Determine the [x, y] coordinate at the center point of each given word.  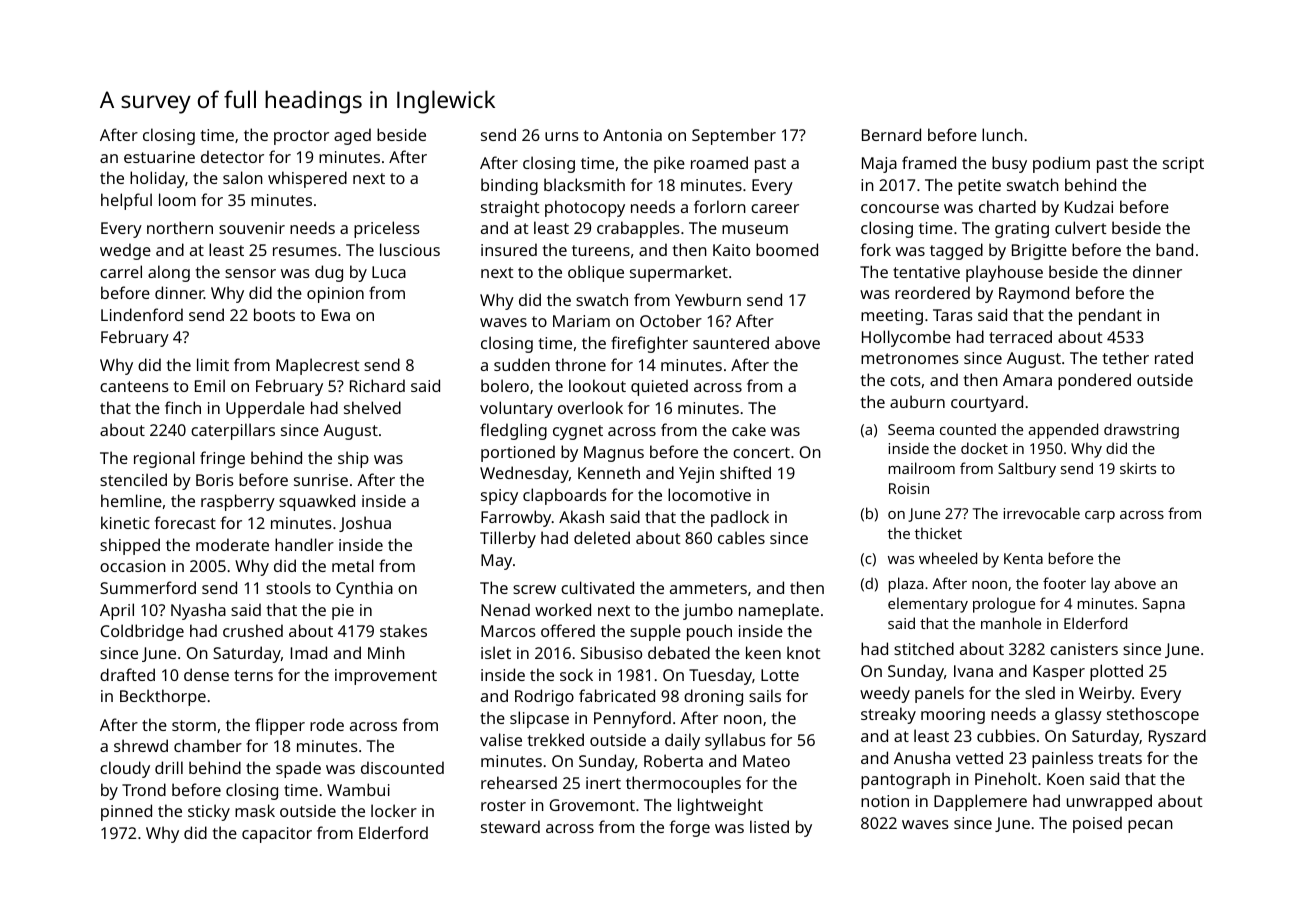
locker [394, 810]
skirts [1138, 468]
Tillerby [508, 539]
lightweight [720, 806]
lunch [1002, 134]
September [734, 136]
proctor [301, 137]
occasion [133, 566]
